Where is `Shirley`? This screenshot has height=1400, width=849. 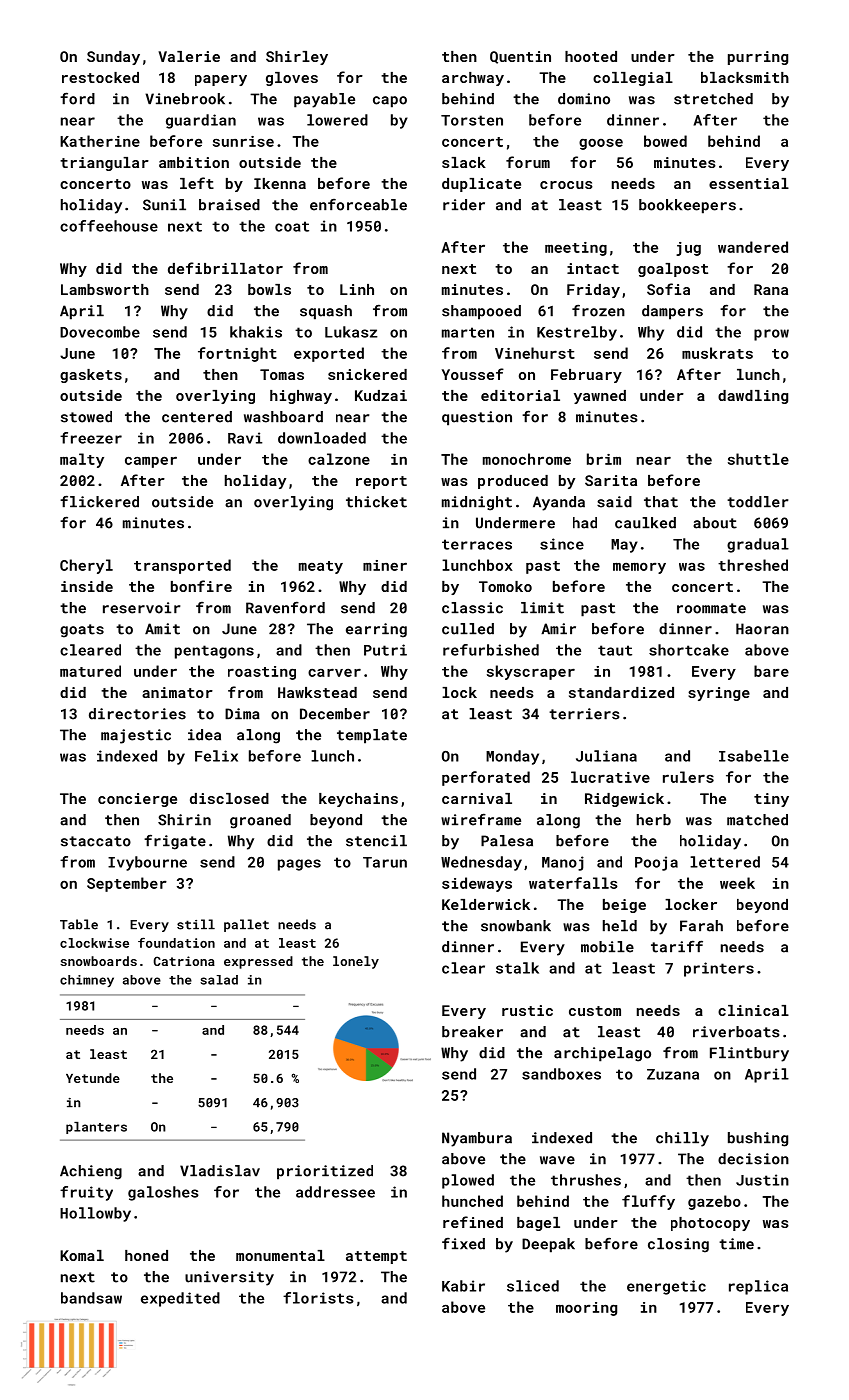 Shirley is located at coordinates (297, 58).
